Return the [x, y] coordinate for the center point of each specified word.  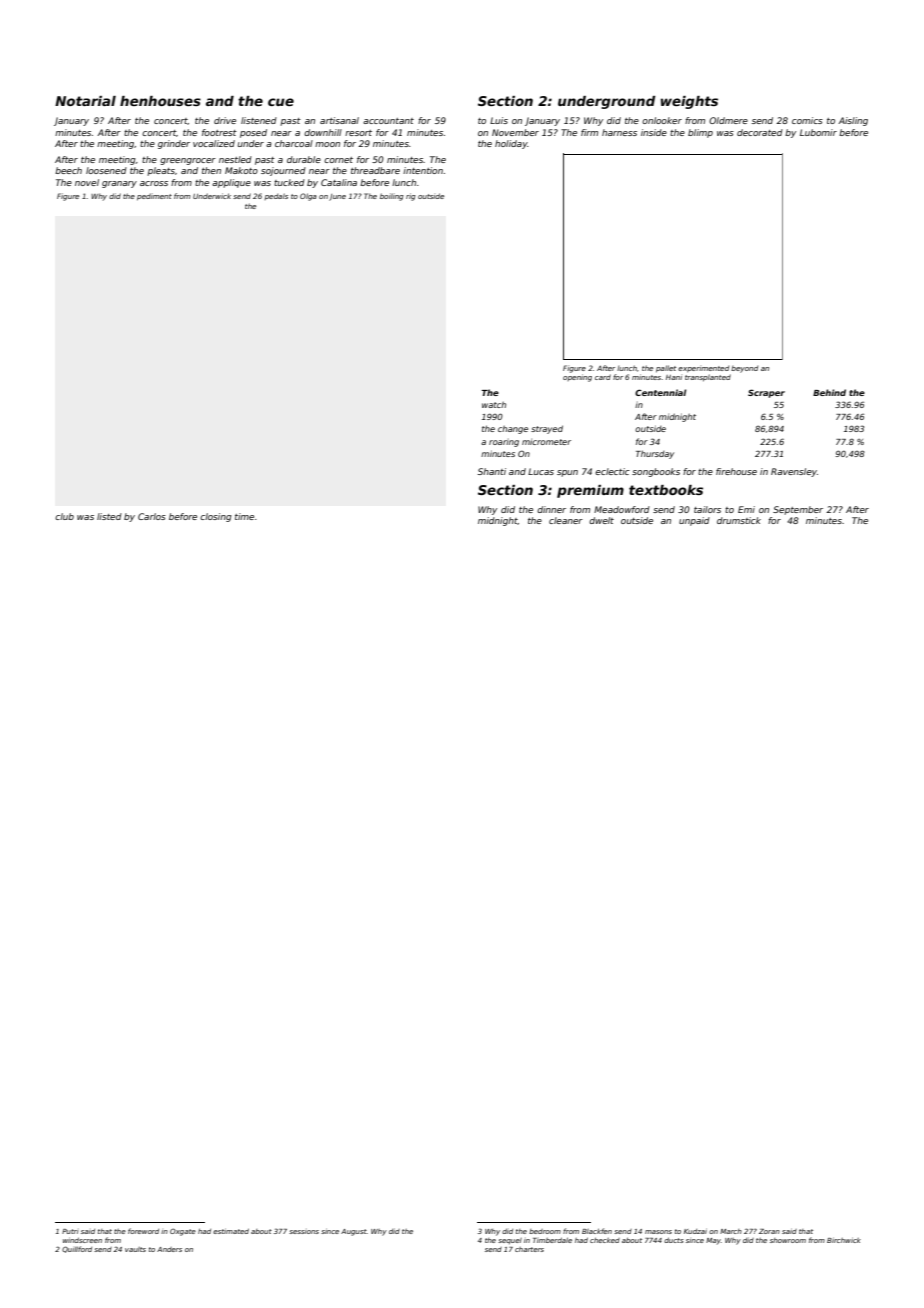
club [64, 516]
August [354, 1232]
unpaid [694, 521]
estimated [231, 1231]
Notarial [85, 101]
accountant [388, 121]
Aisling [853, 121]
